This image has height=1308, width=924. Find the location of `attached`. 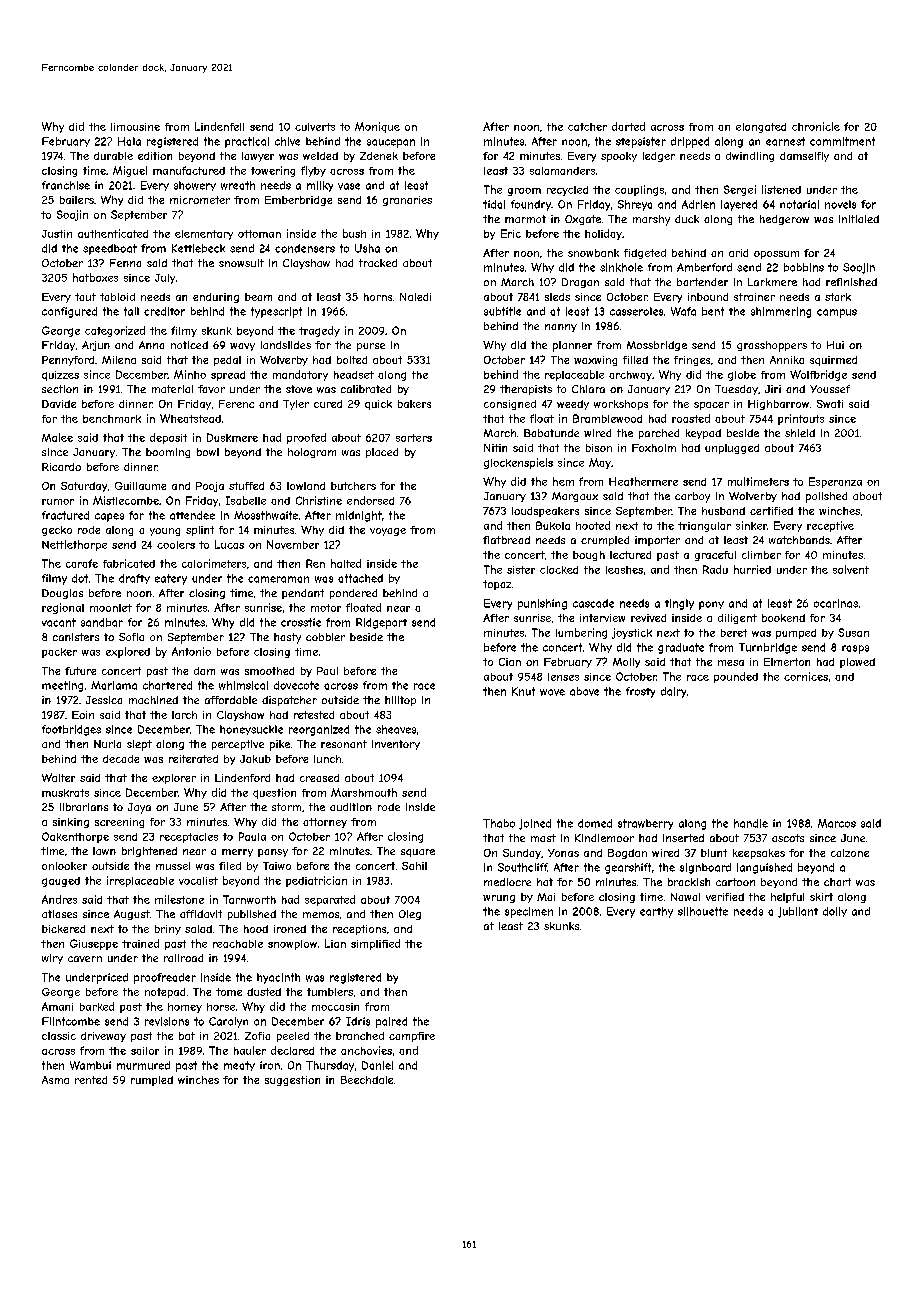

attached is located at coordinates (360, 578).
